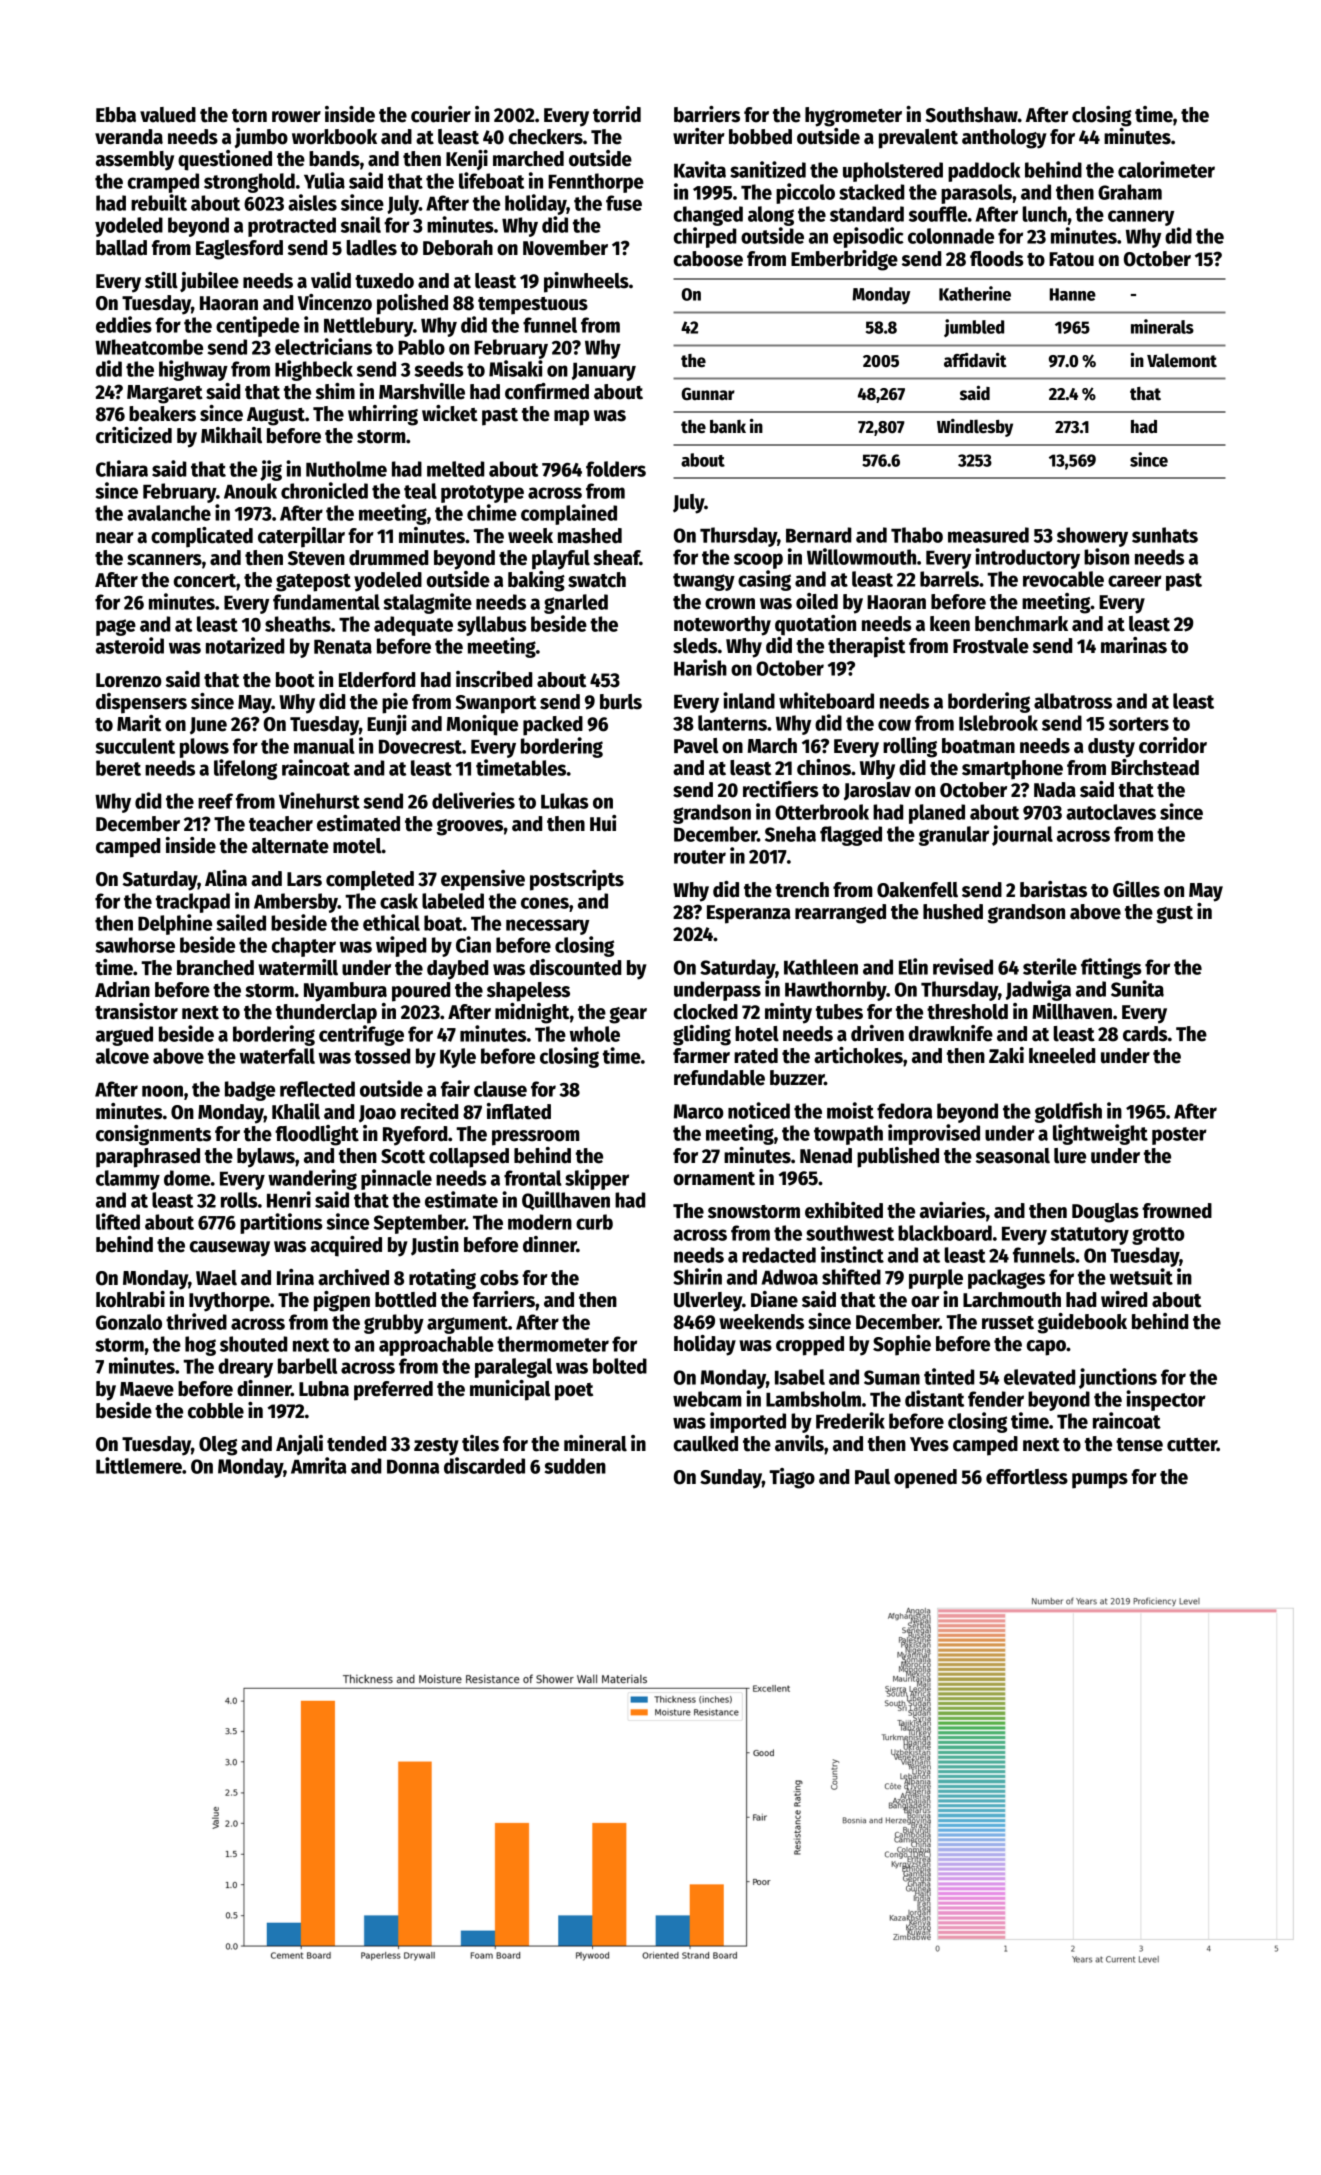 This document has height=2175, width=1321. I want to click on frowned, so click(1177, 1211).
